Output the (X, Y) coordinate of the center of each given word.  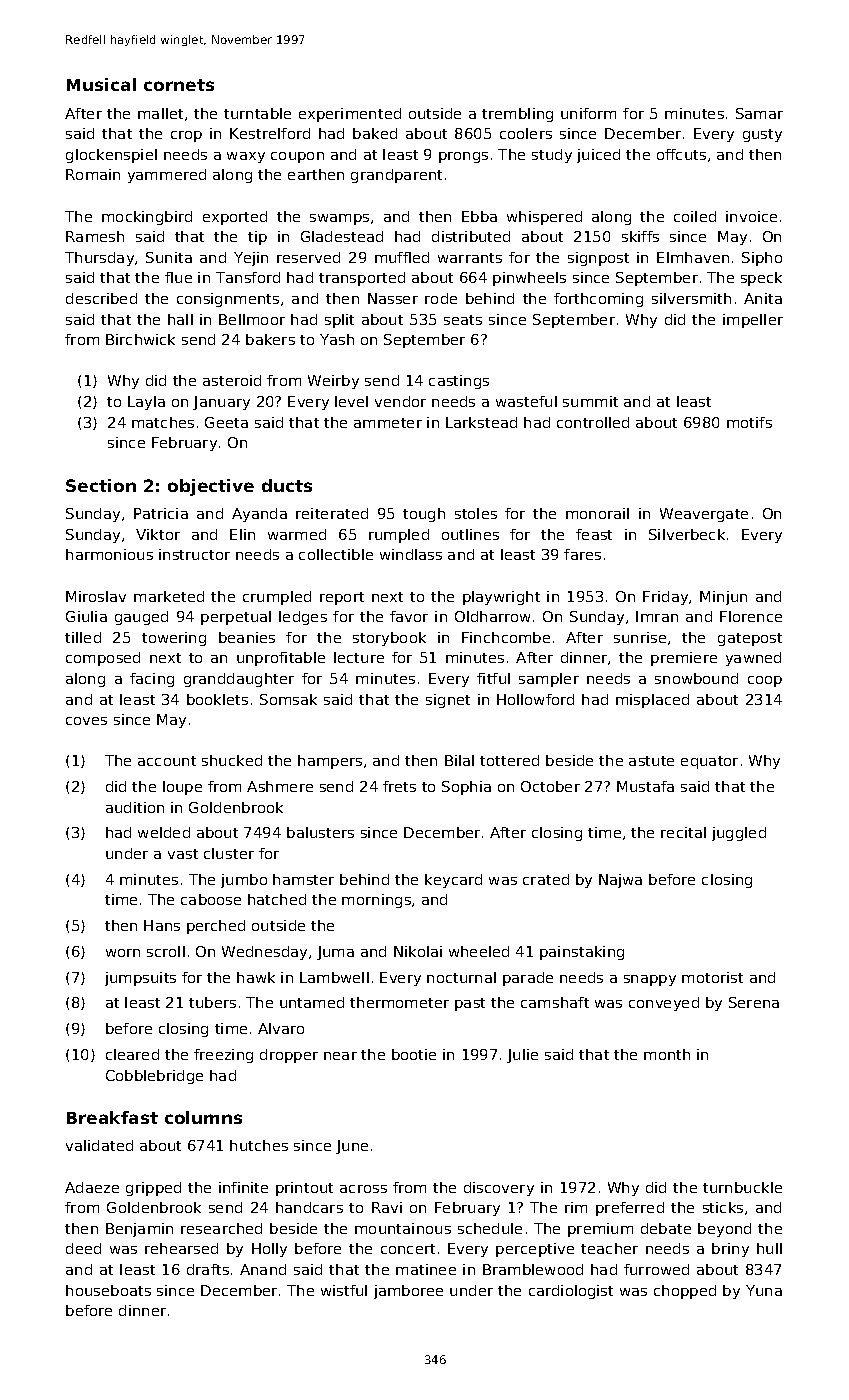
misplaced (652, 701)
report (342, 598)
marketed (169, 596)
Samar (759, 113)
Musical (101, 84)
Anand (263, 1269)
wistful (344, 1290)
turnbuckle (742, 1187)
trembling (517, 115)
